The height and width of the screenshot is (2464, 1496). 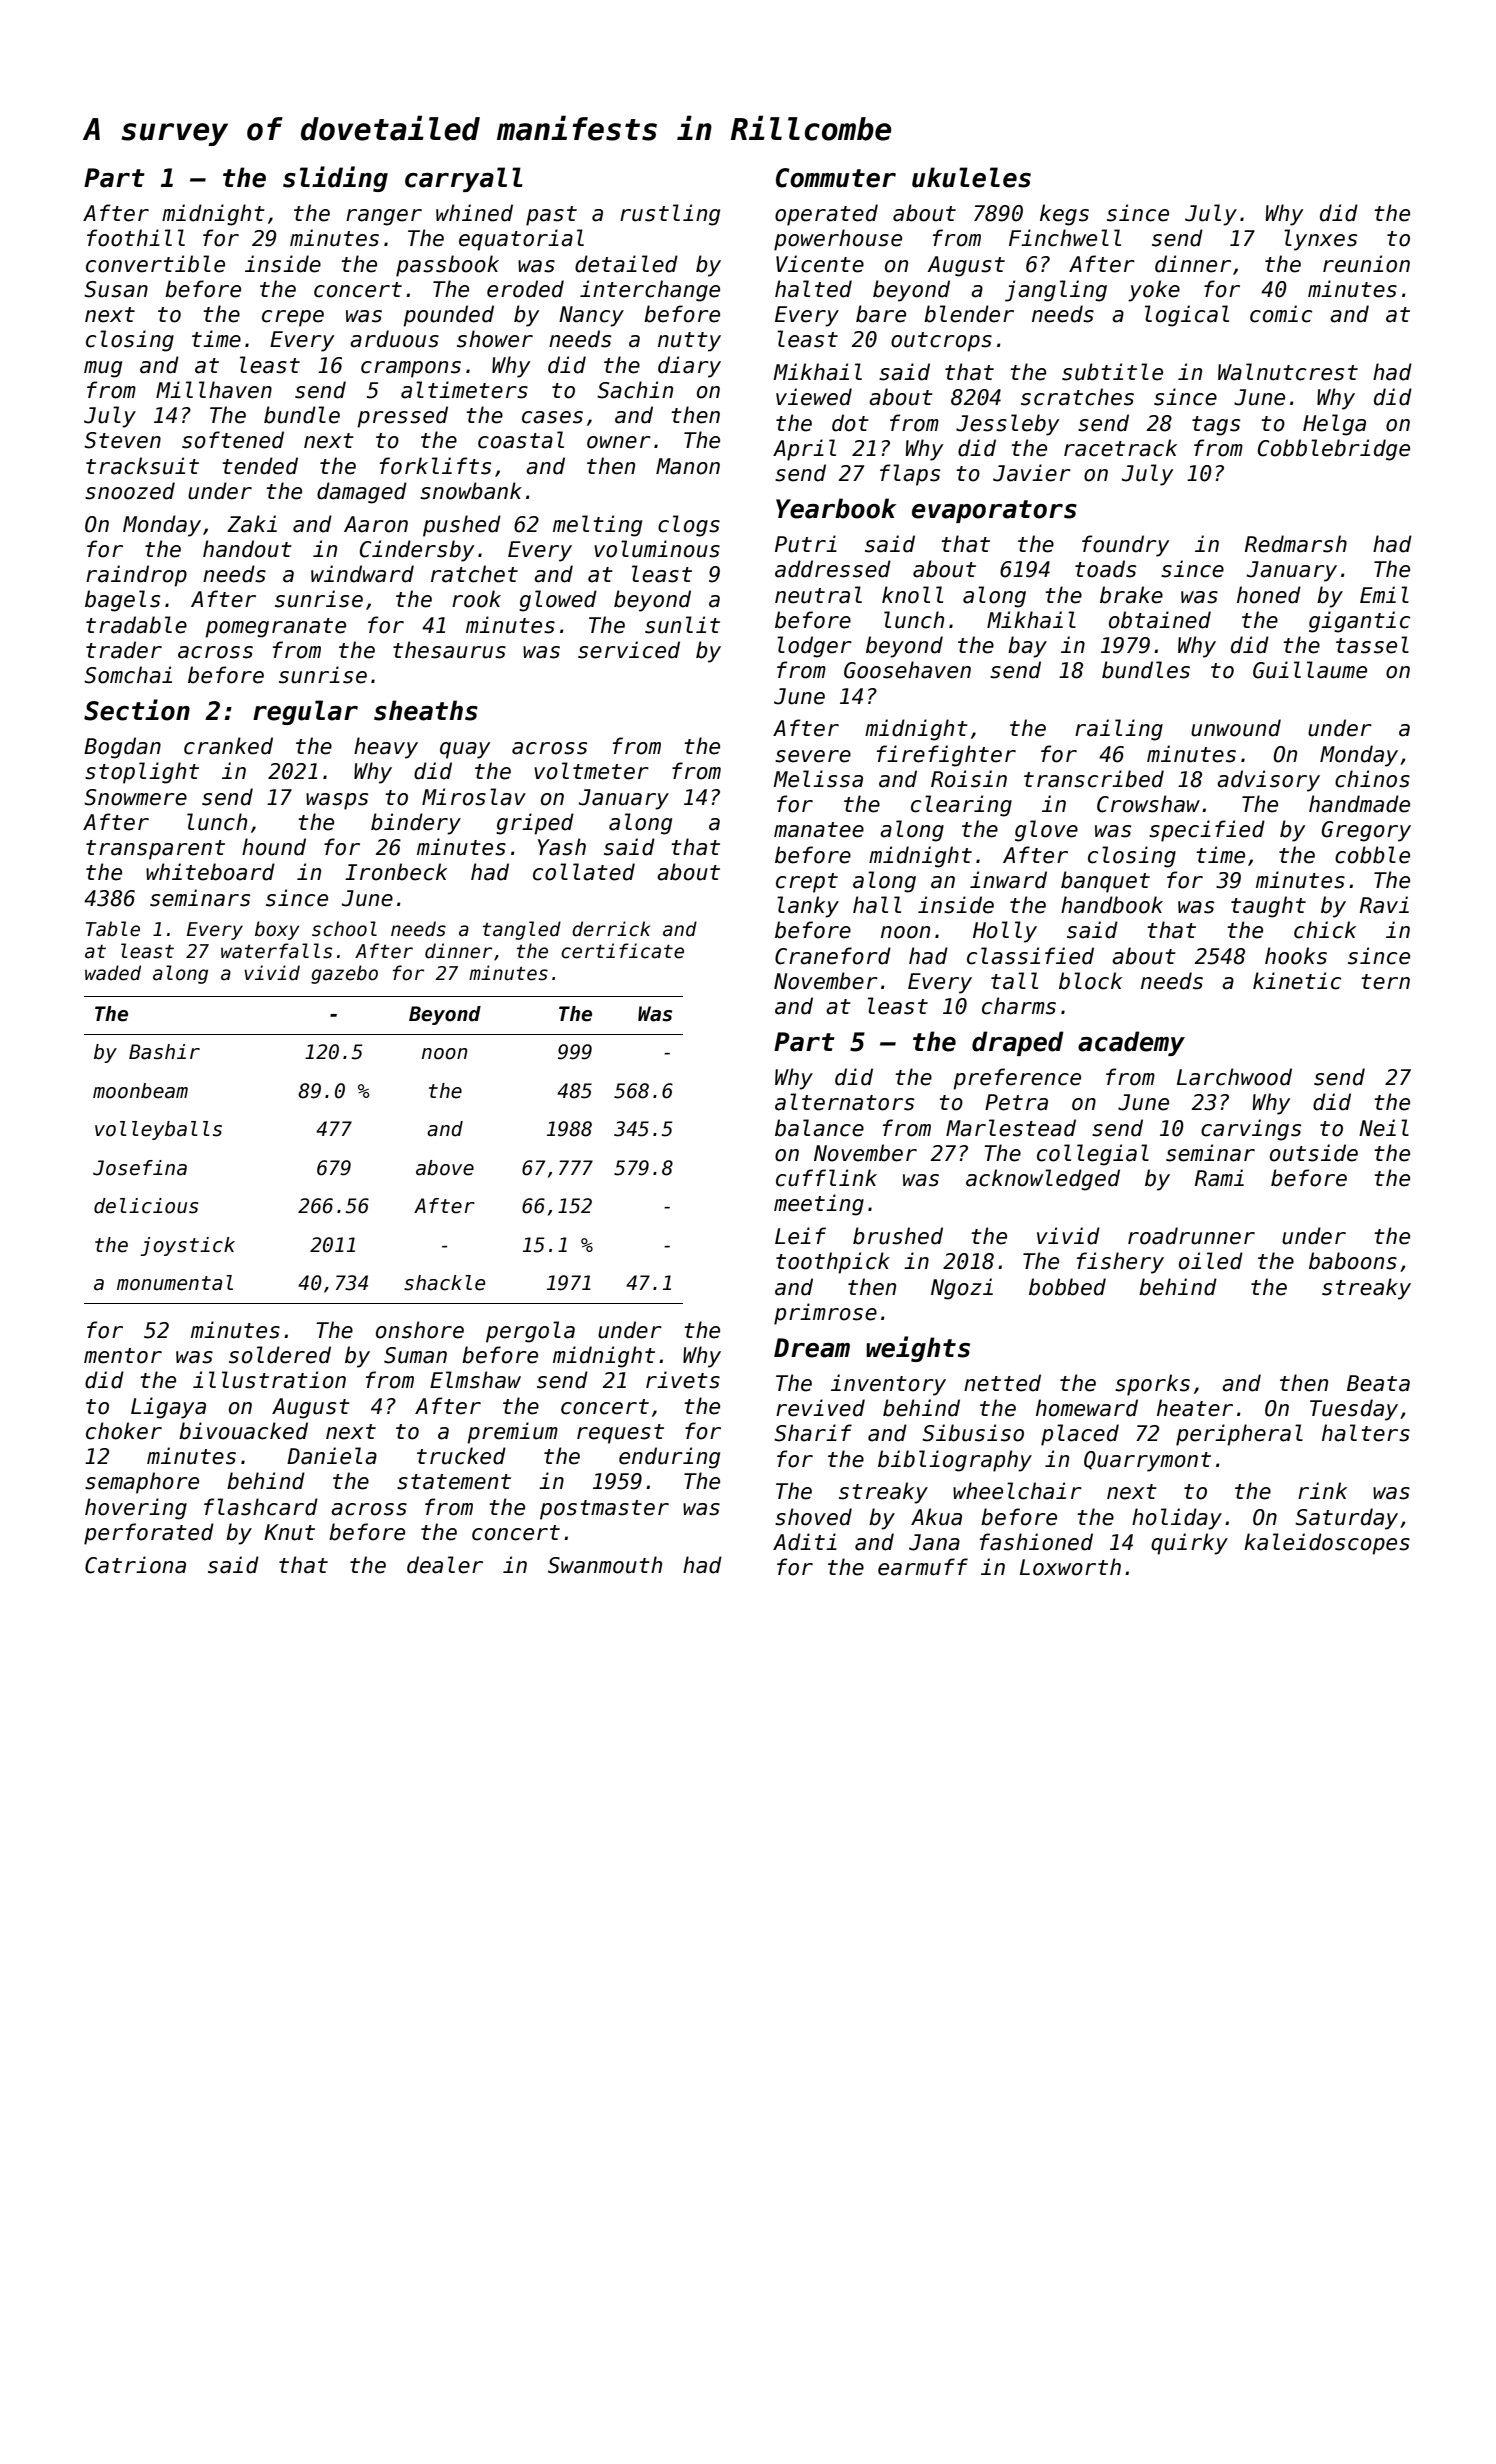 What do you see at coordinates (1384, 1128) in the screenshot?
I see `Neil` at bounding box center [1384, 1128].
